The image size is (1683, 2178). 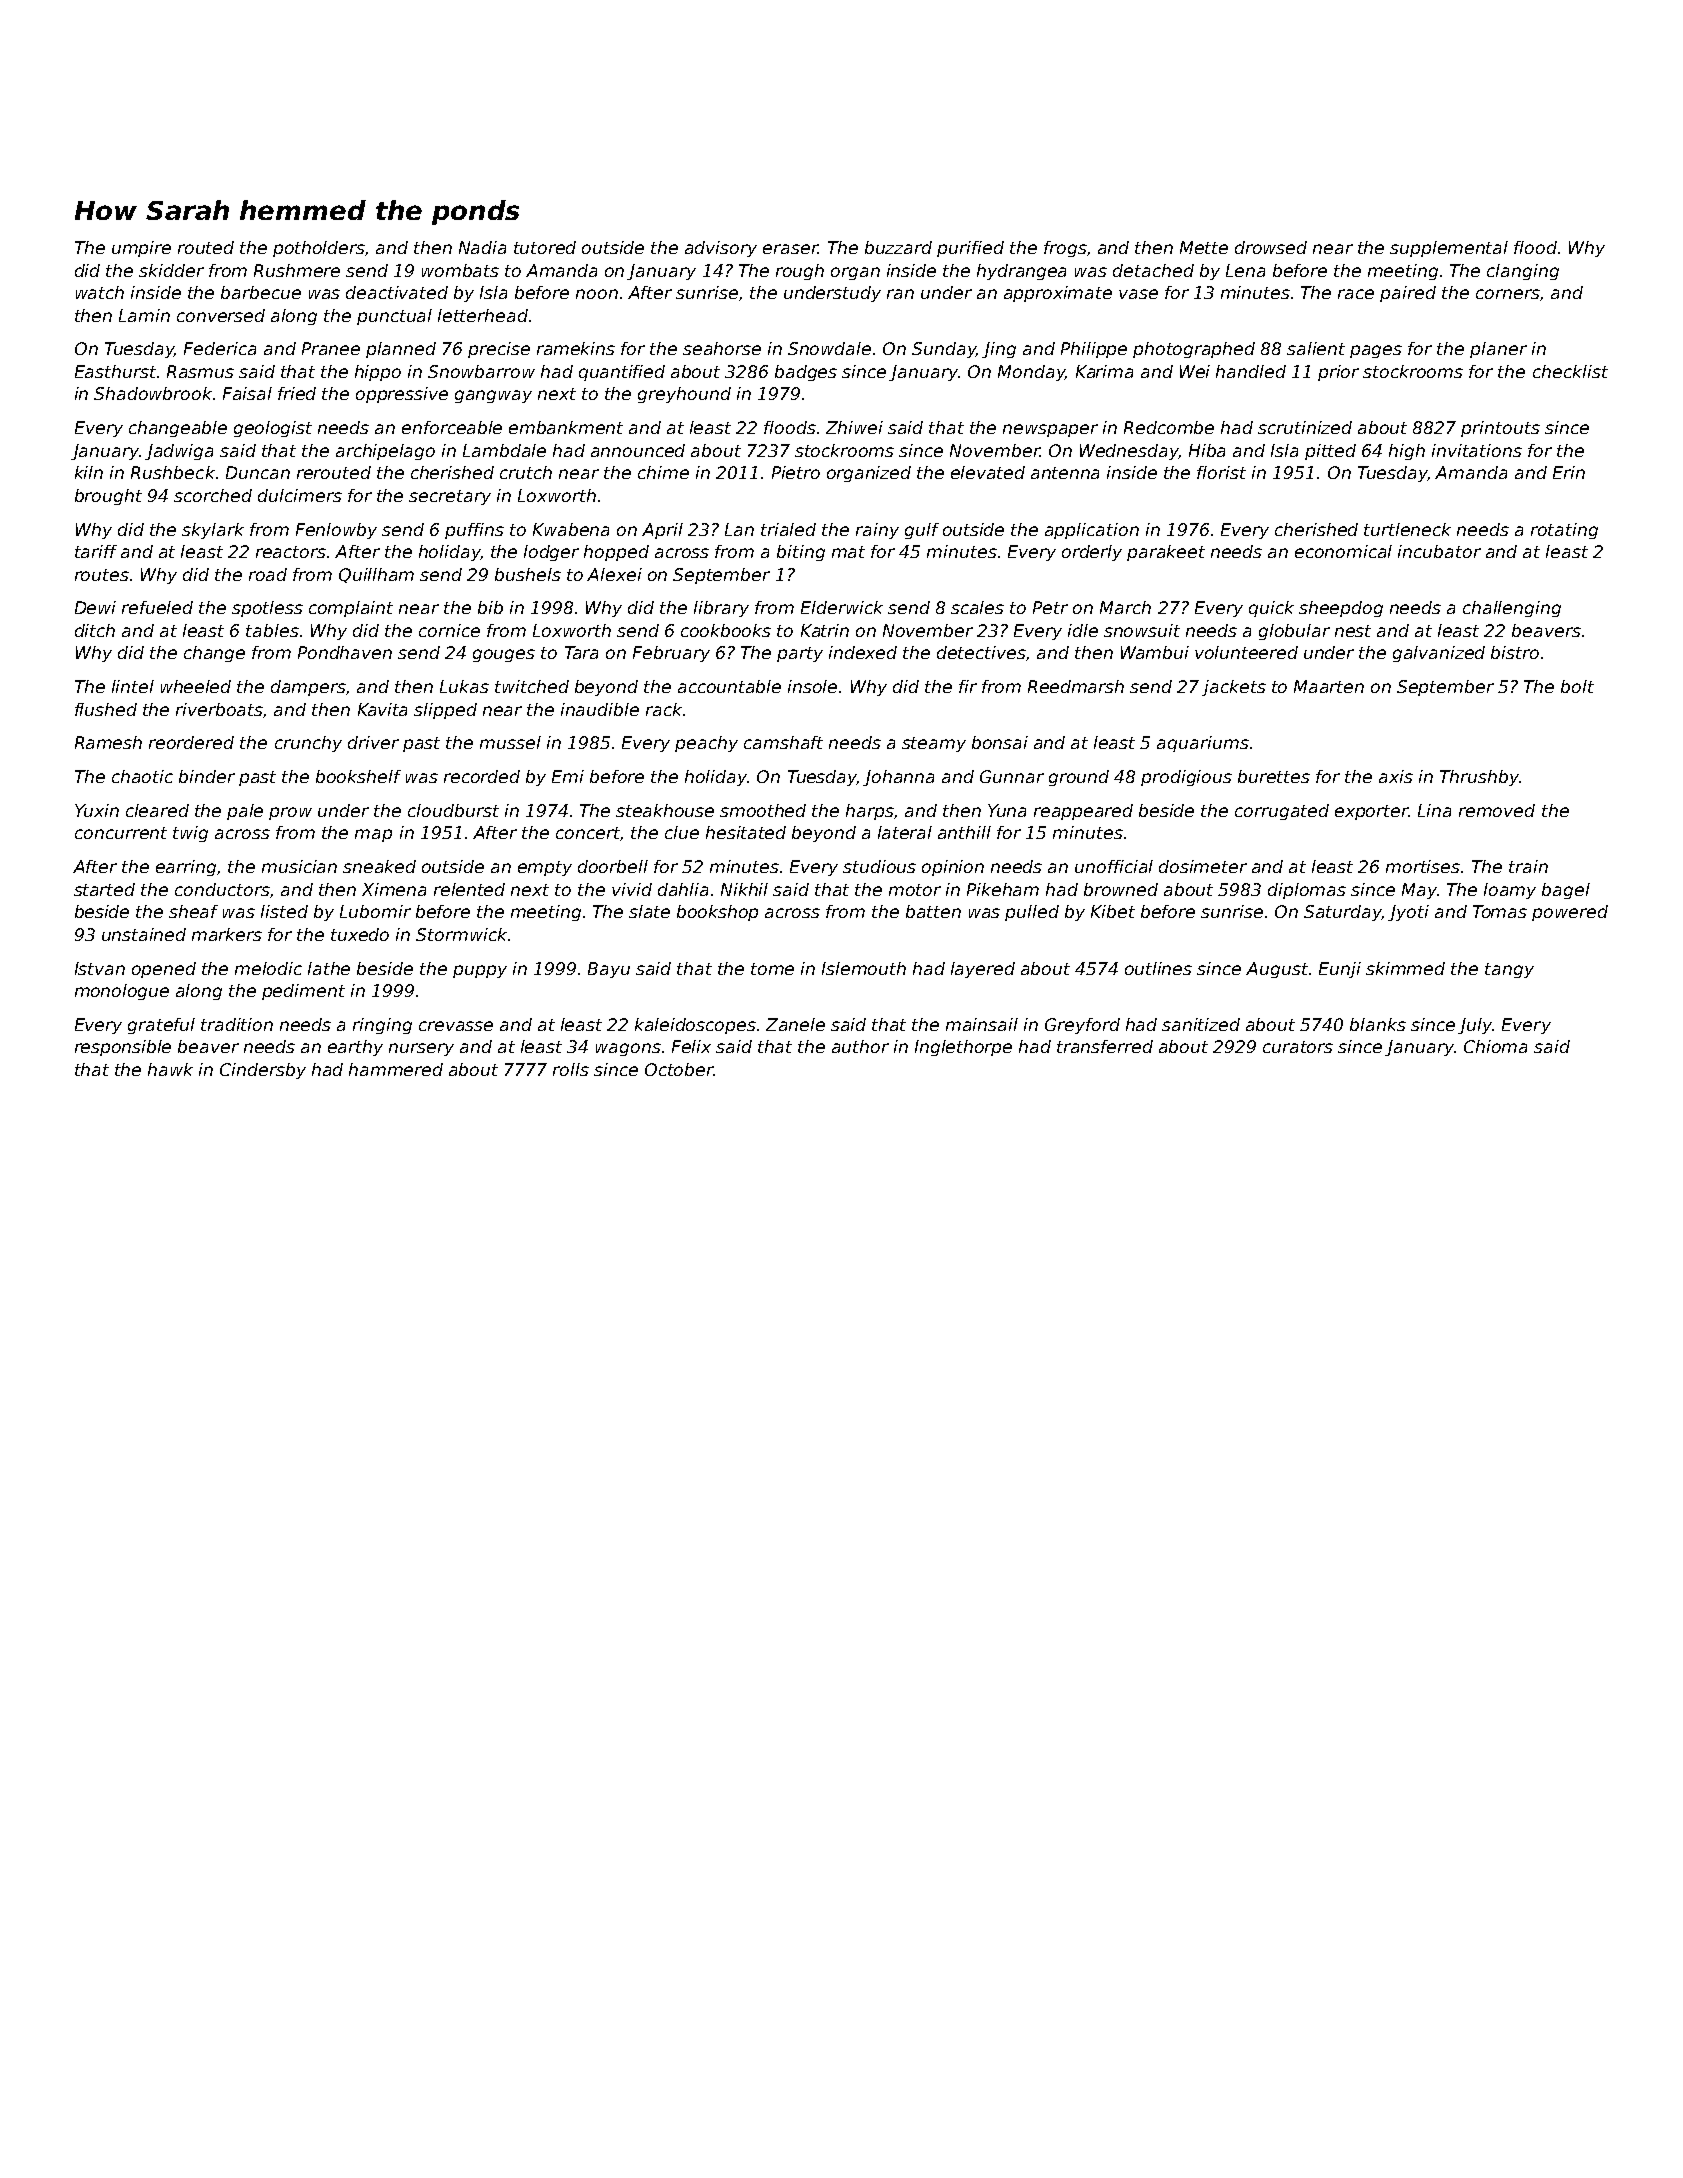 I want to click on pitted, so click(x=1330, y=452).
